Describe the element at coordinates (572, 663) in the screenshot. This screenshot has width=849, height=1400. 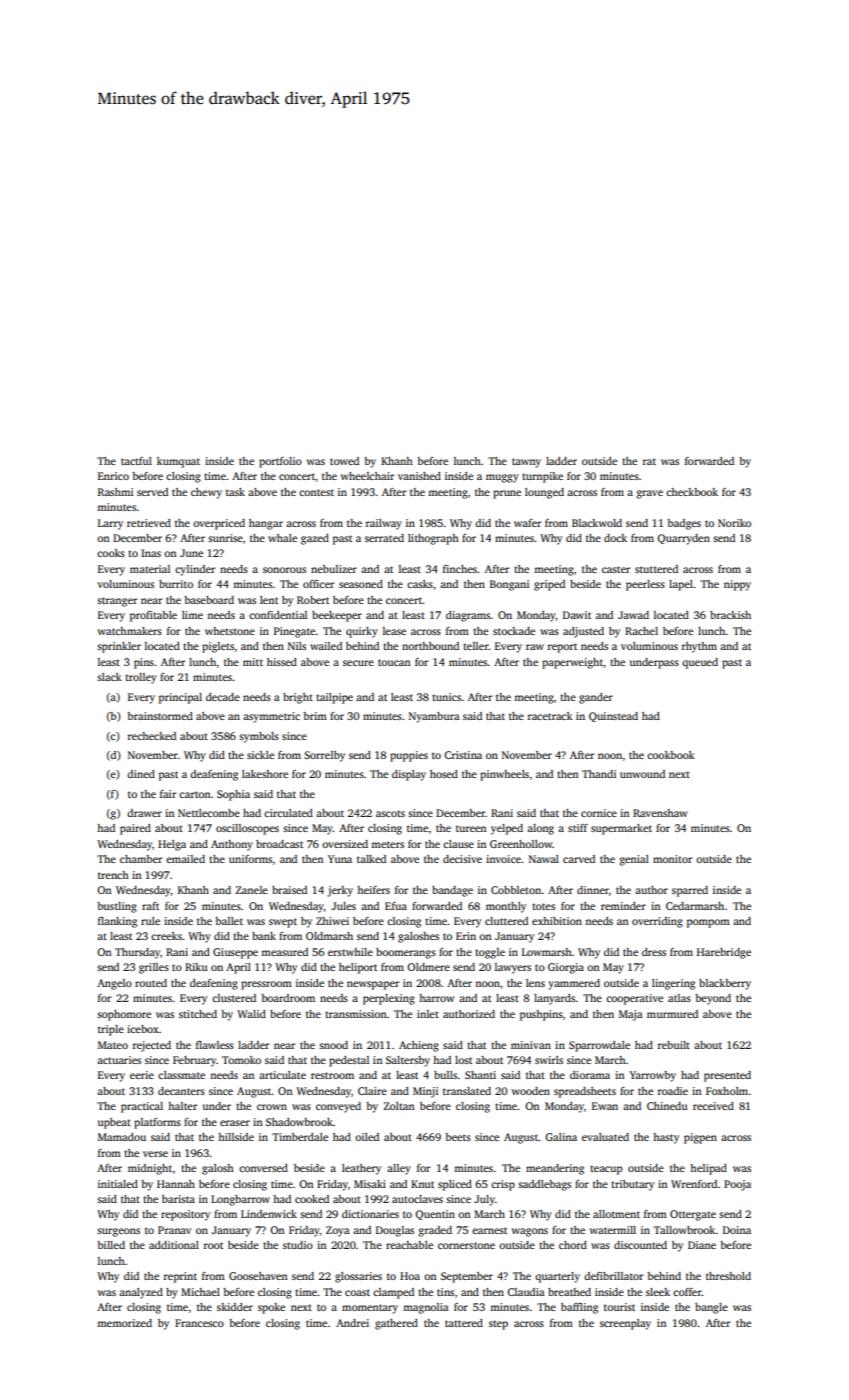
I see `paperweight` at that location.
